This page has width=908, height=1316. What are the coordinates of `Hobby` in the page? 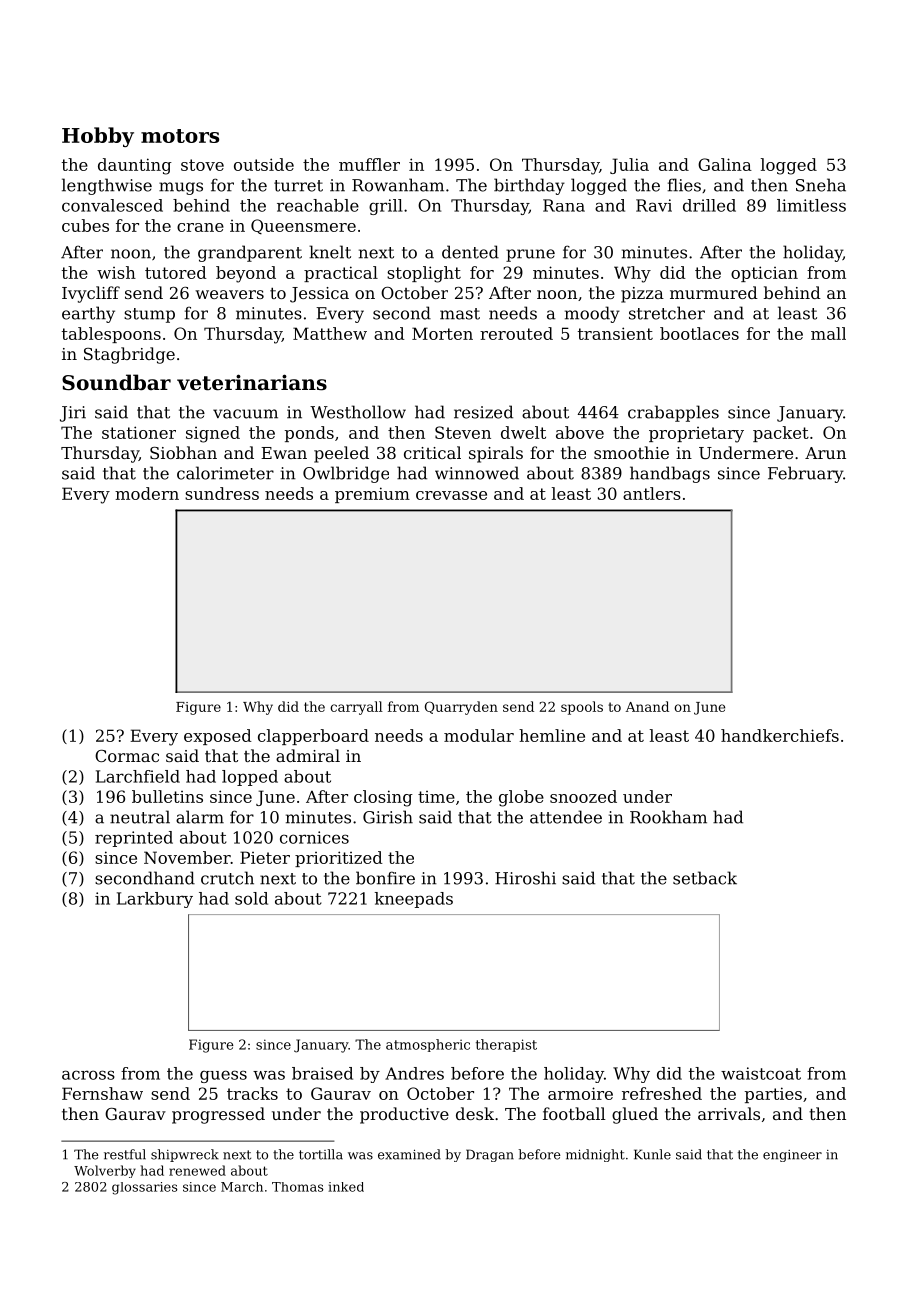 It's located at (98, 137).
